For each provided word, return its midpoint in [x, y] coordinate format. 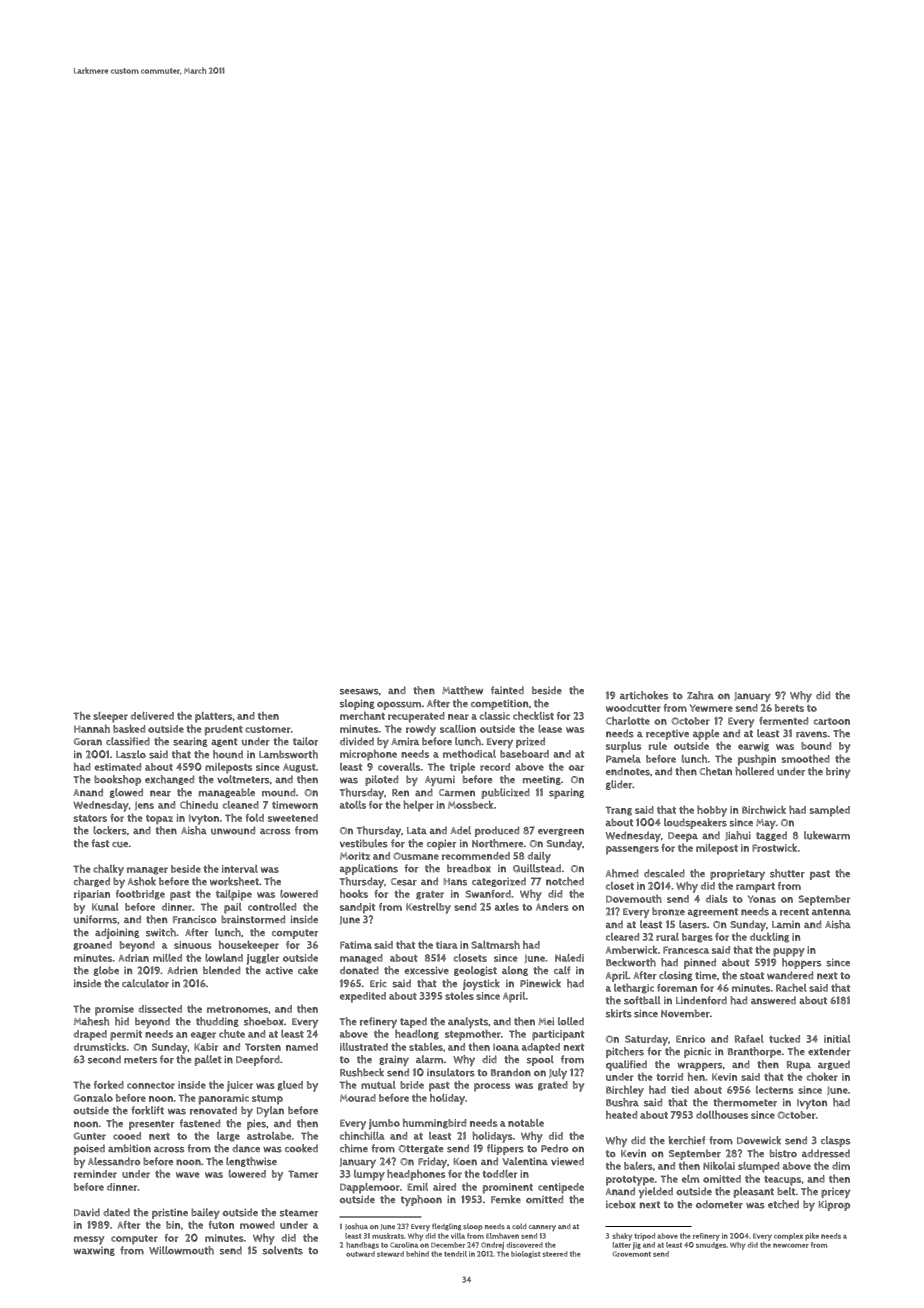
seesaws [359, 691]
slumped [758, 1167]
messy [89, 1240]
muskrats [388, 1236]
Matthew [462, 690]
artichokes [644, 695]
